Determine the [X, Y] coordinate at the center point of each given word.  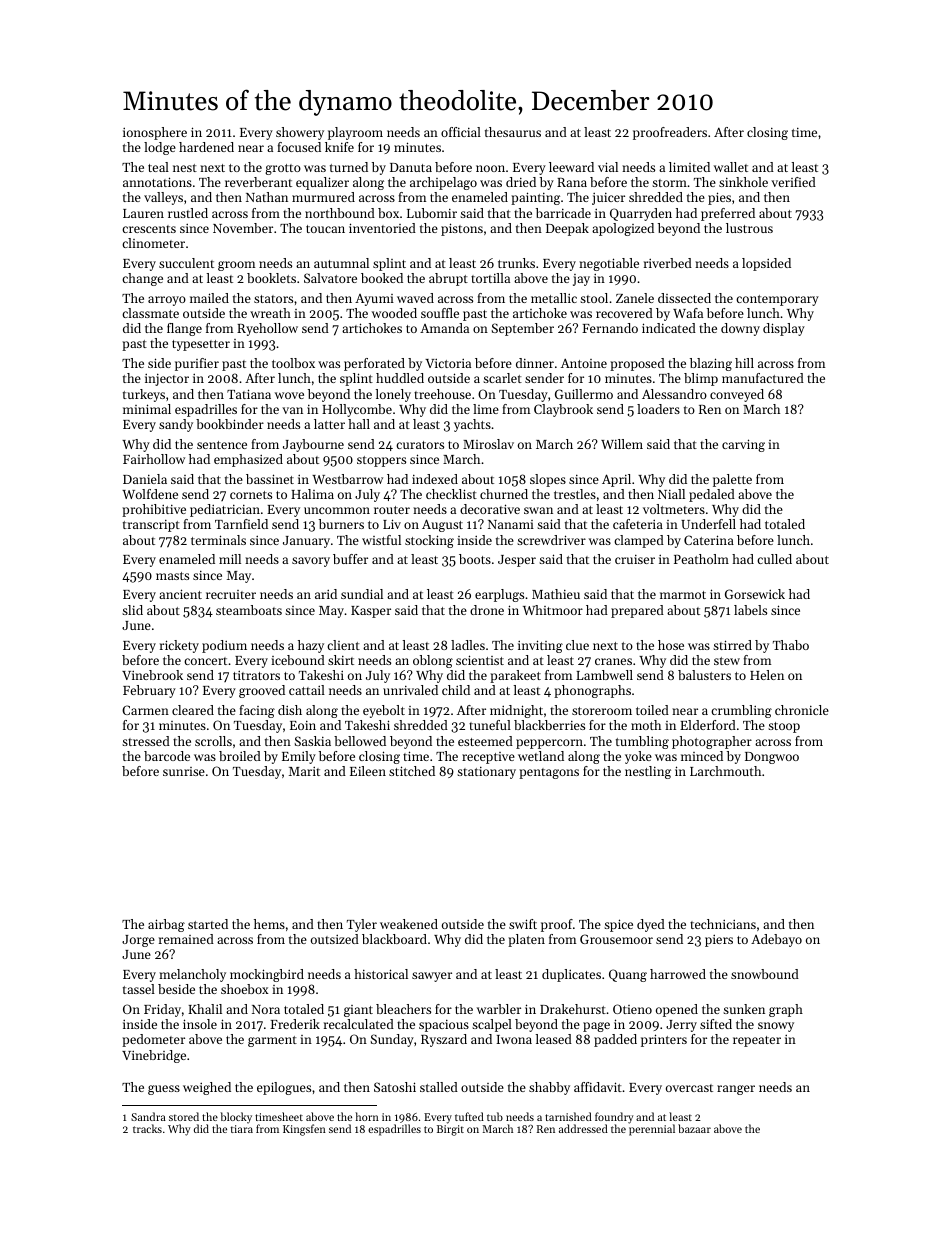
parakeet [515, 676]
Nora [266, 1009]
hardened [206, 147]
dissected [684, 298]
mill [230, 559]
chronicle [802, 710]
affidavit [598, 1087]
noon [490, 168]
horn [367, 1116]
